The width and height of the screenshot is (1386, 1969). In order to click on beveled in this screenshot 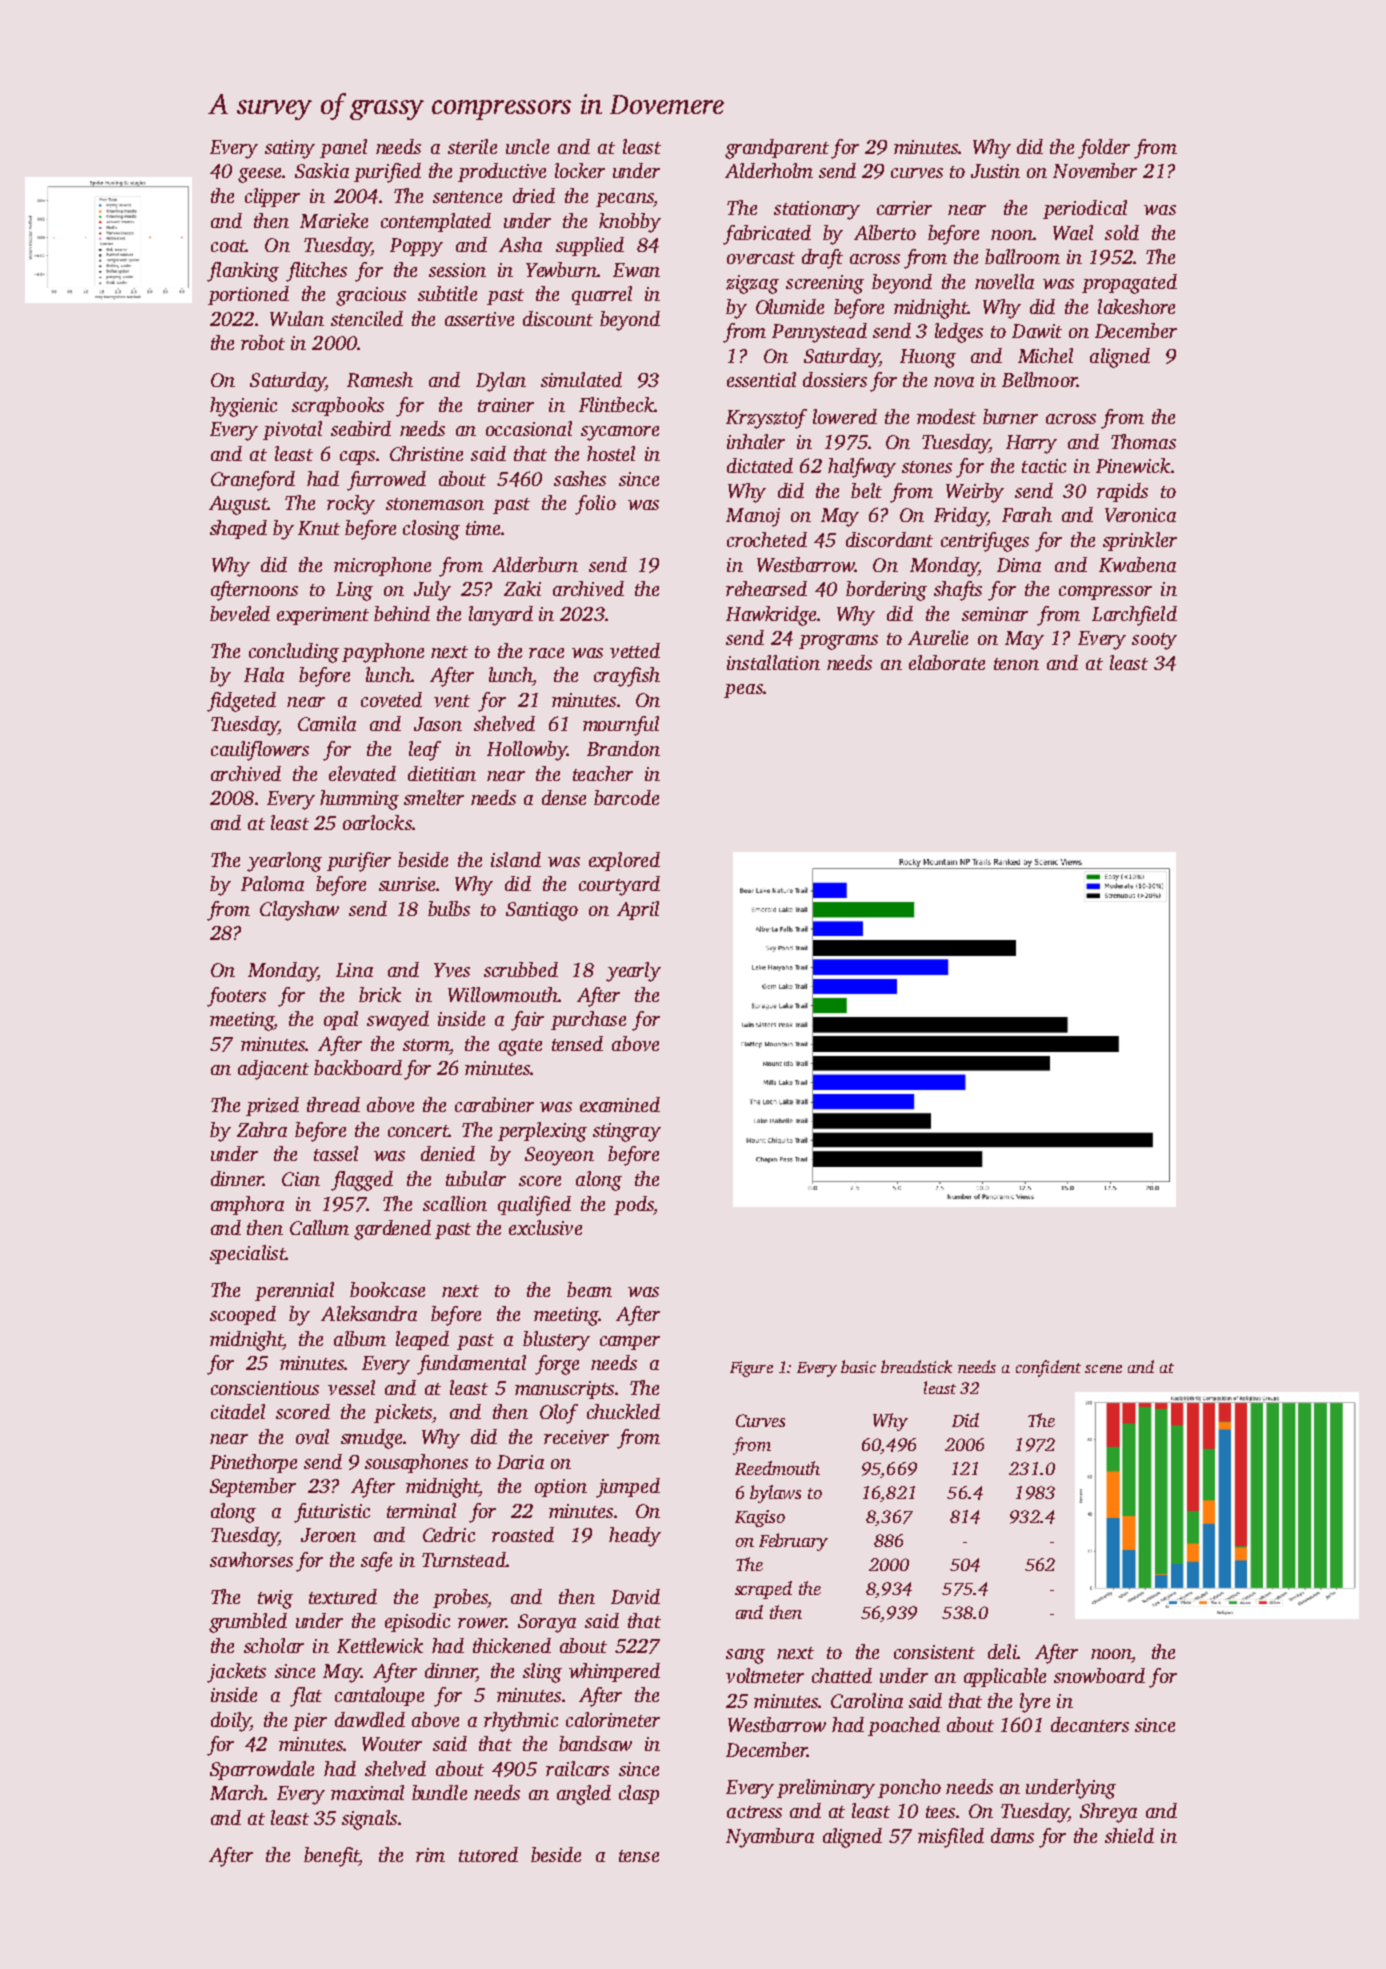, I will do `click(240, 613)`.
